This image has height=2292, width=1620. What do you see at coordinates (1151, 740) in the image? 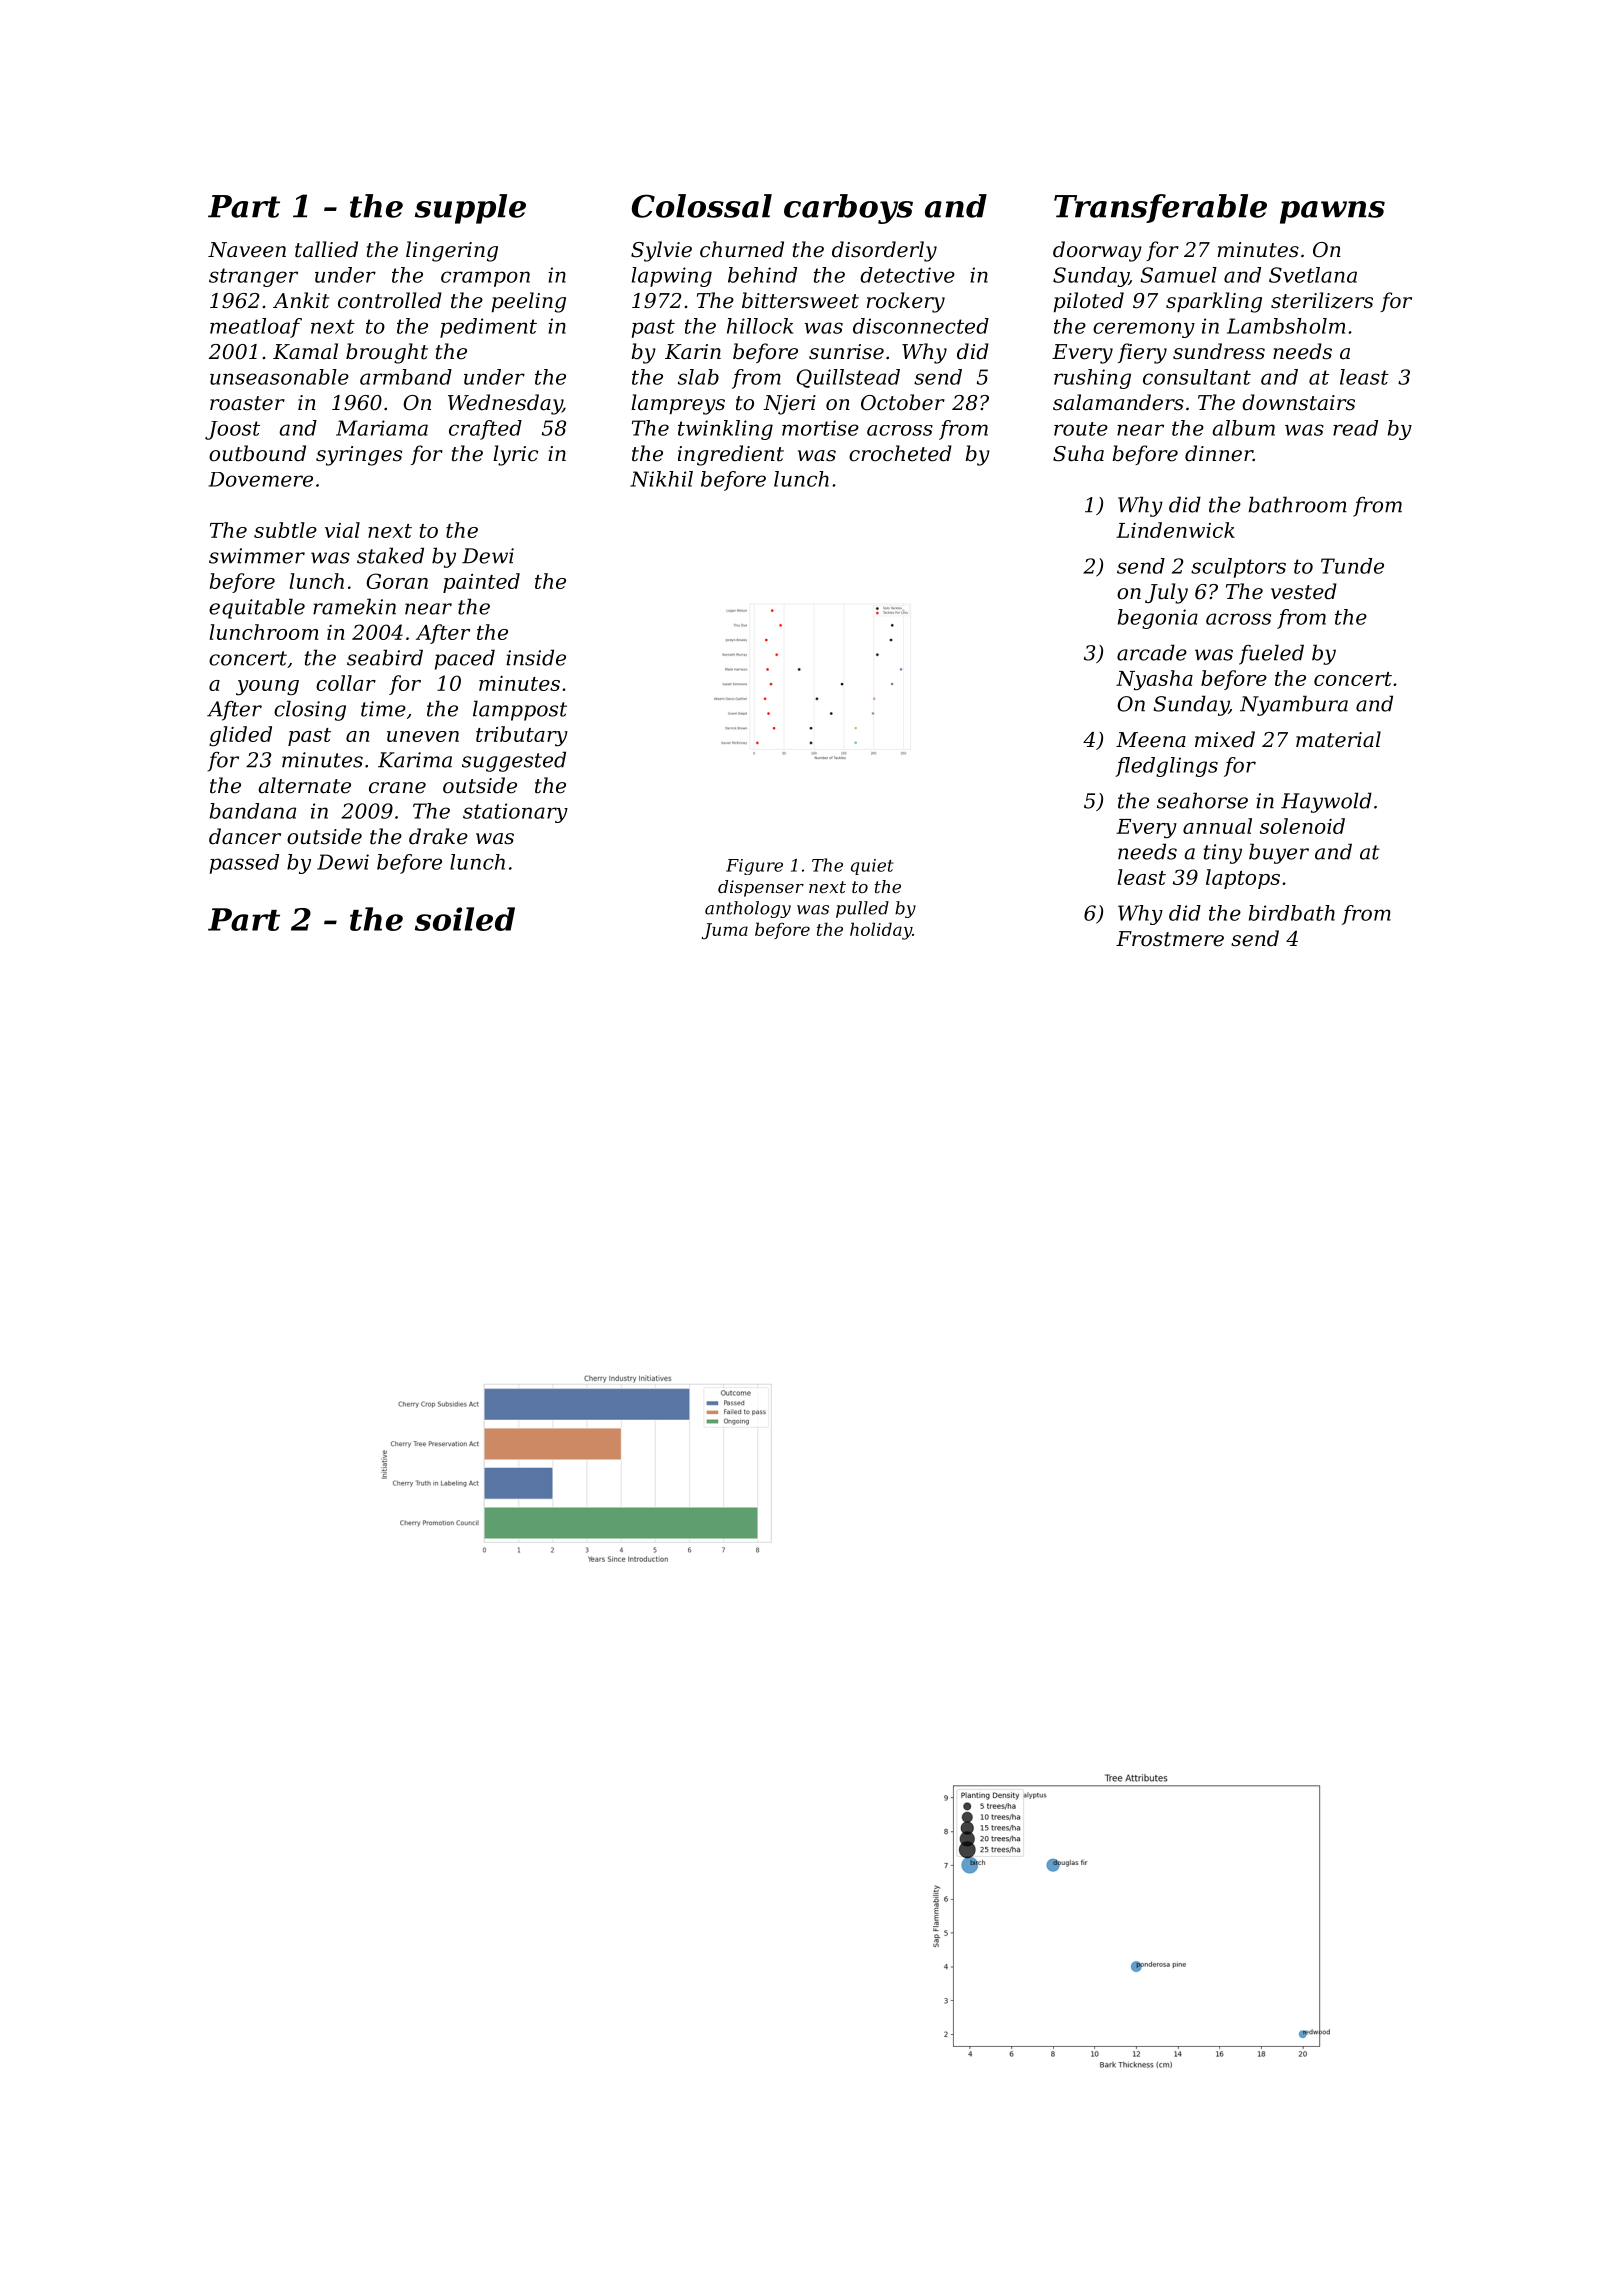
I see `Meena` at bounding box center [1151, 740].
